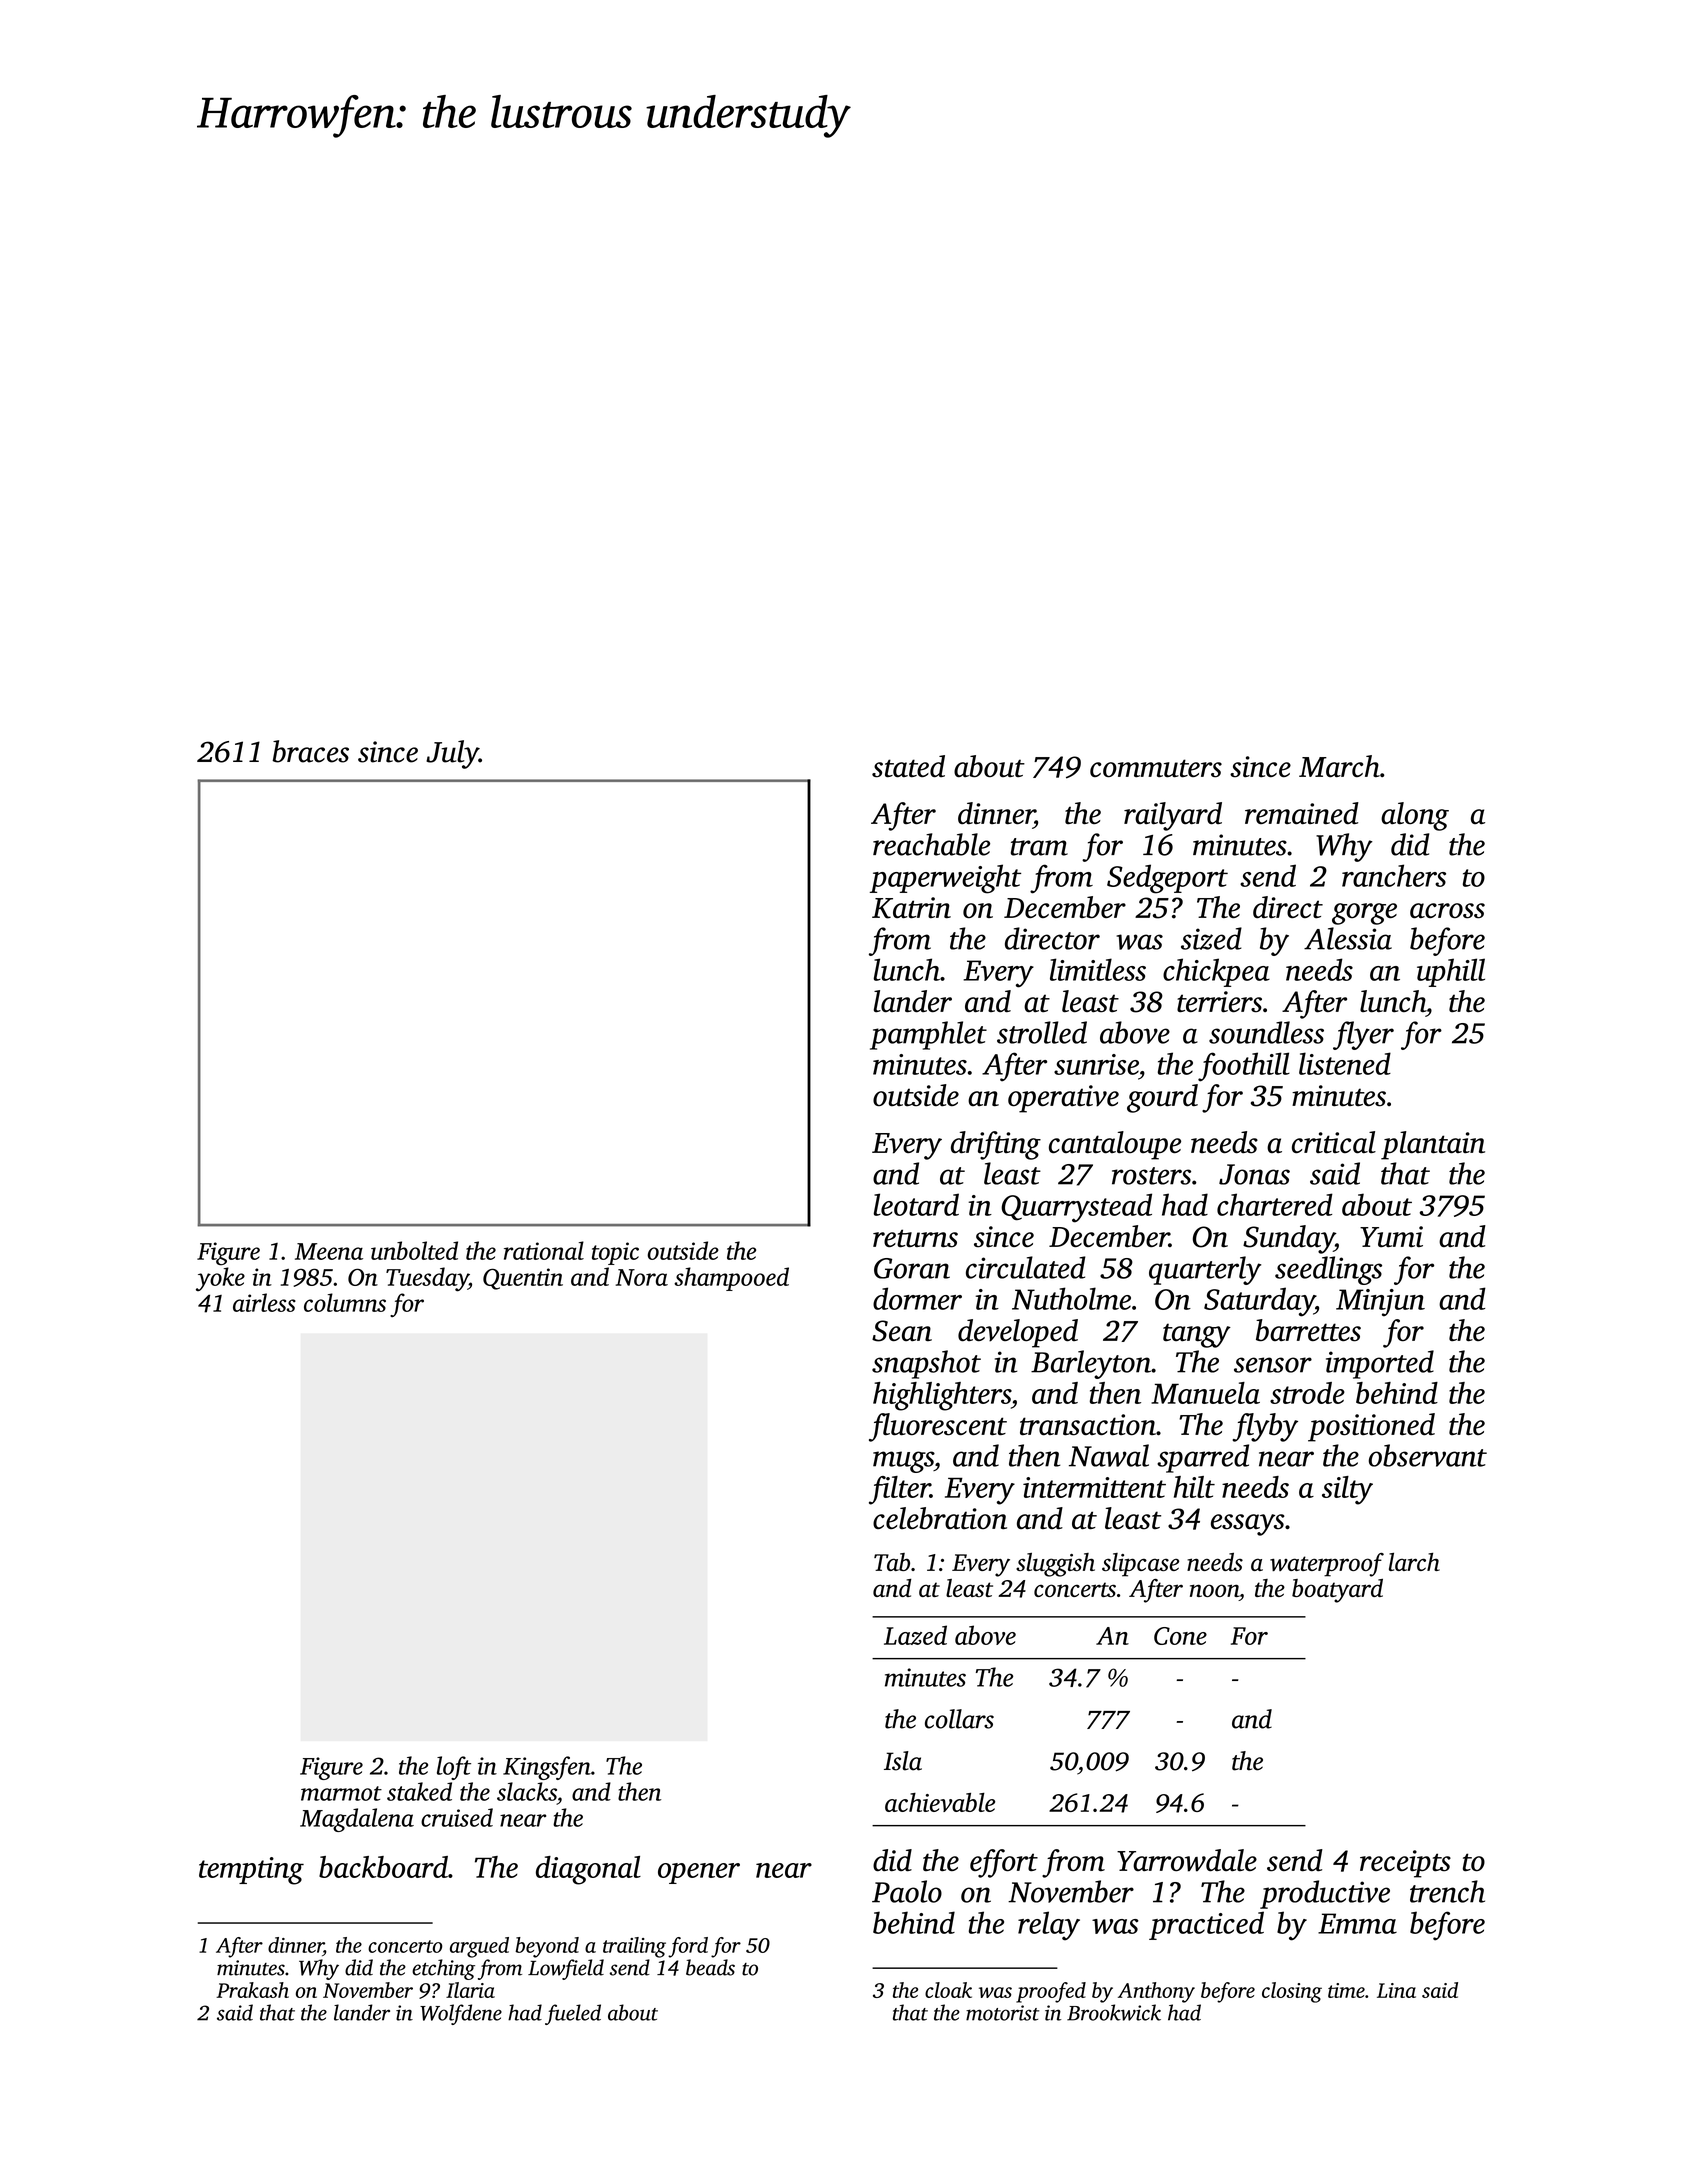  Describe the element at coordinates (1391, 1237) in the screenshot. I see `Yumi` at that location.
